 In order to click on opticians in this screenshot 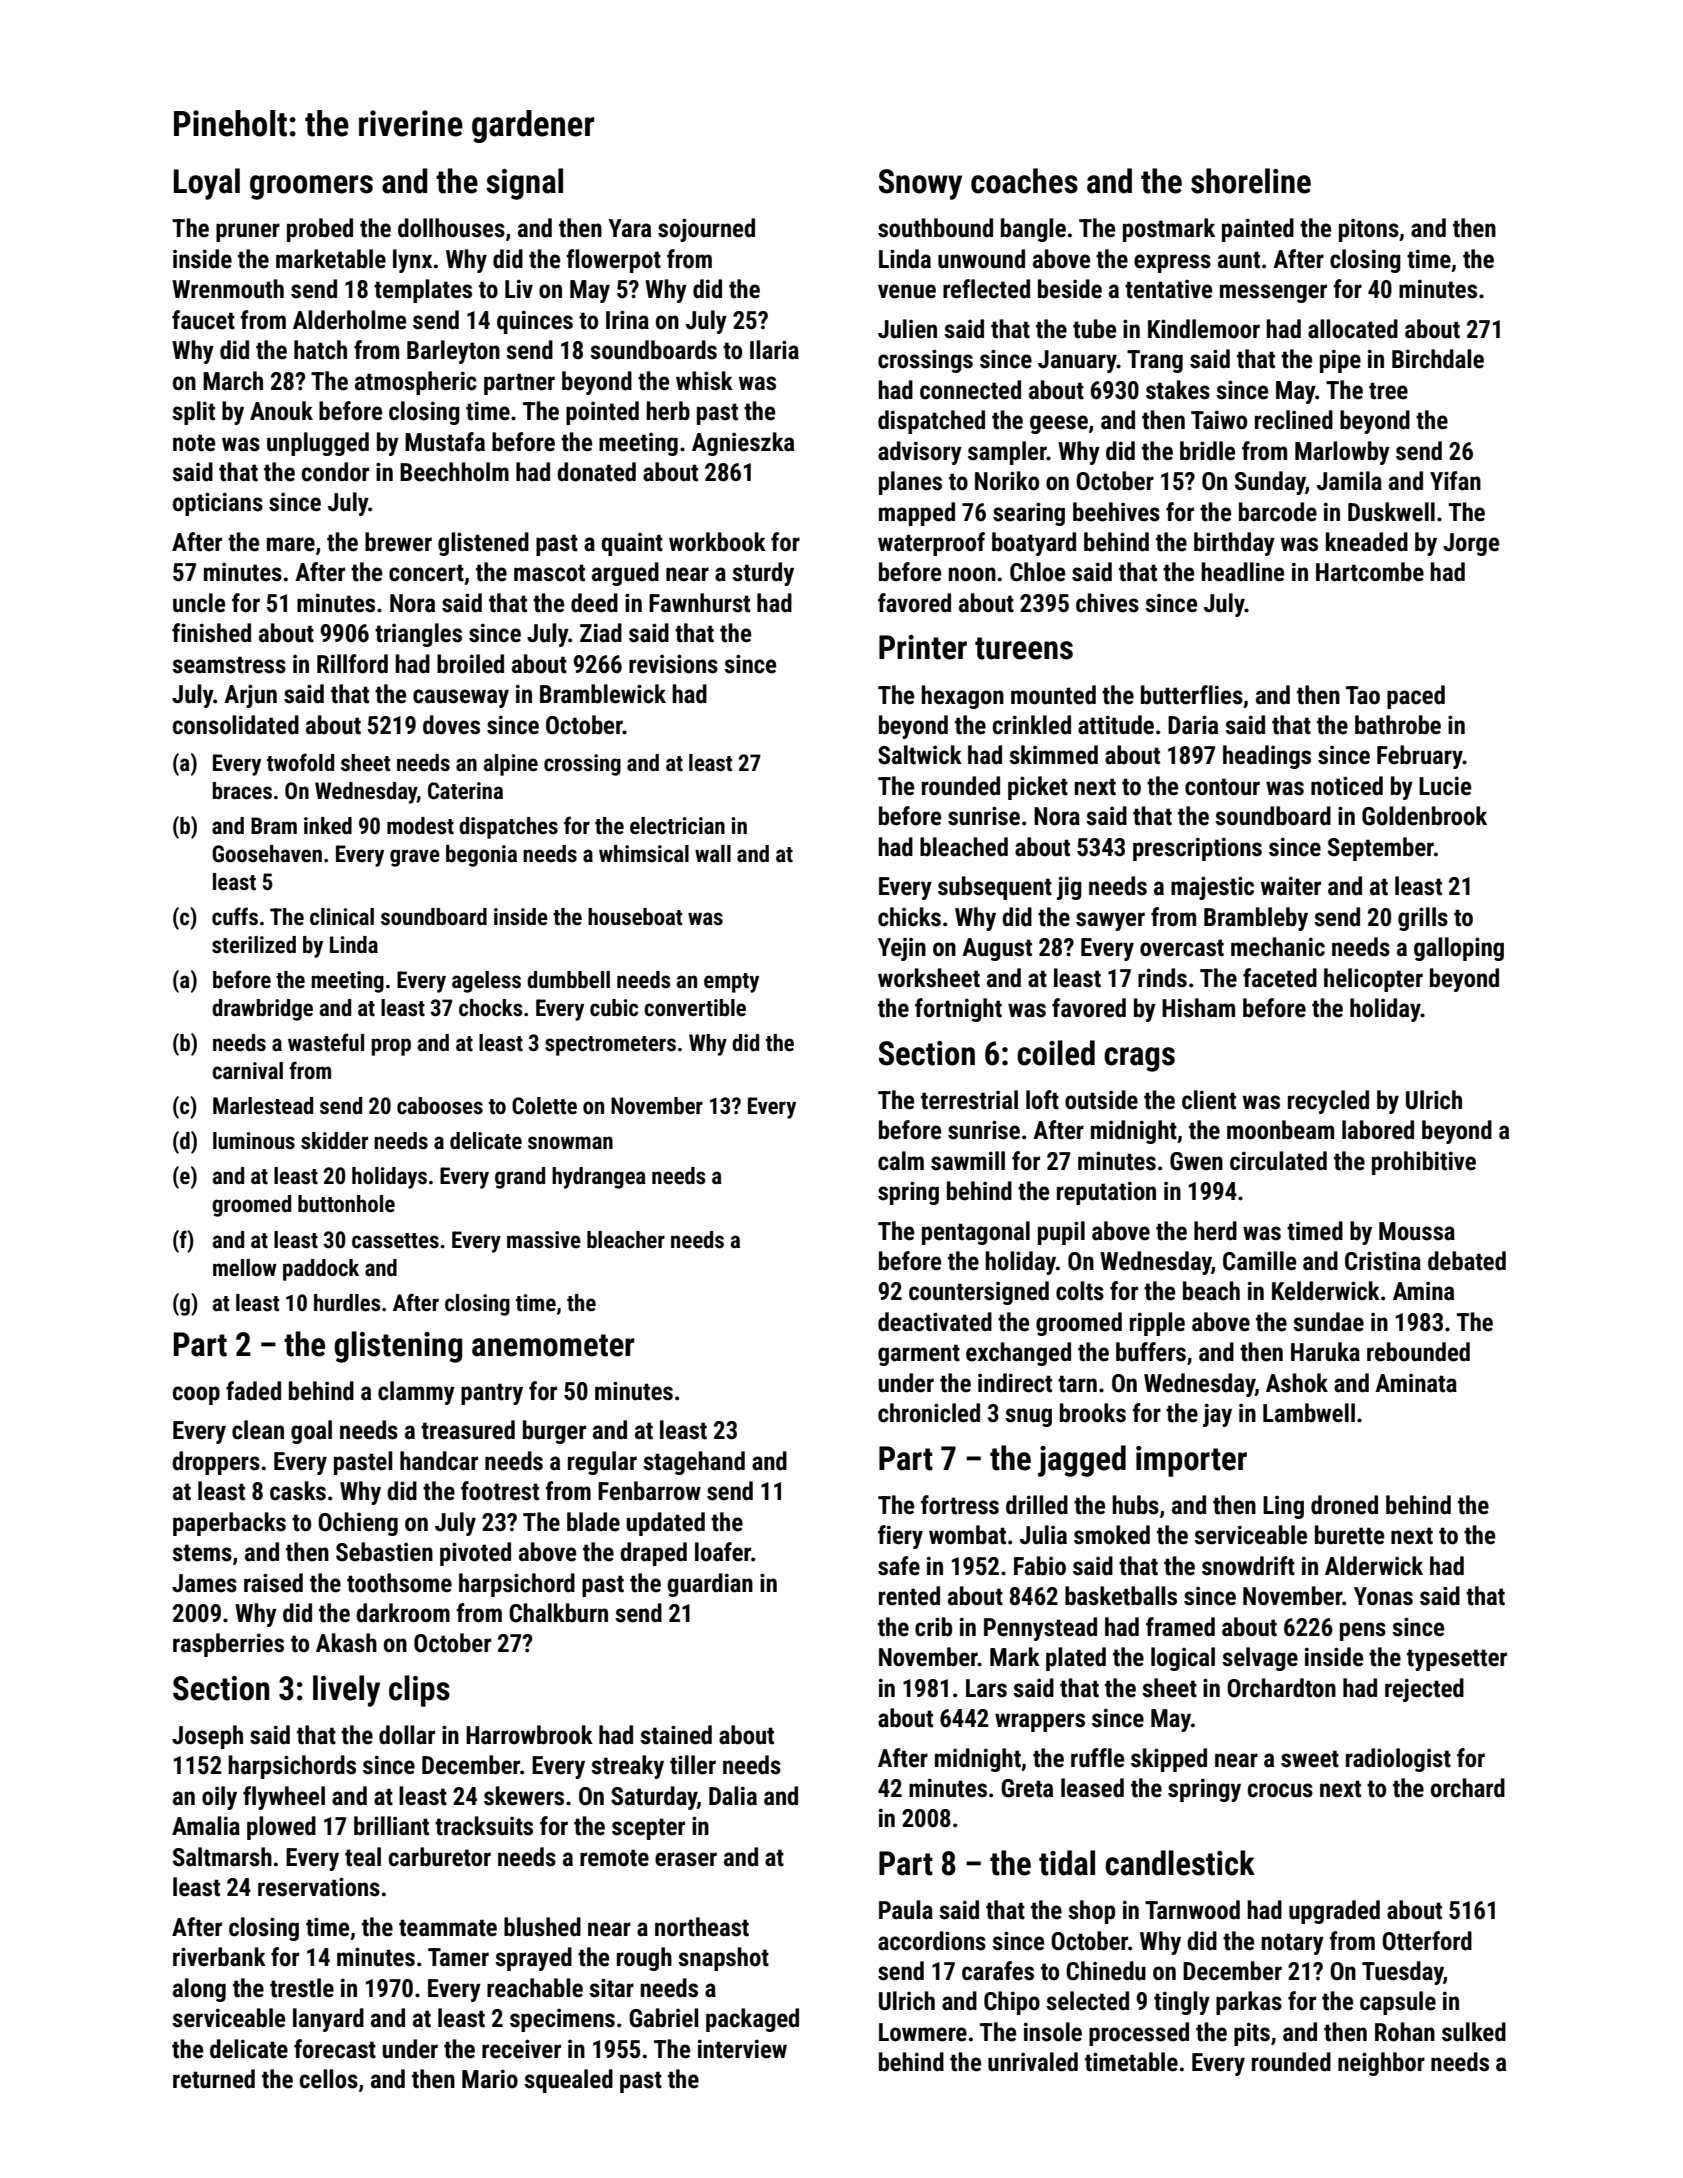, I will do `click(218, 504)`.
